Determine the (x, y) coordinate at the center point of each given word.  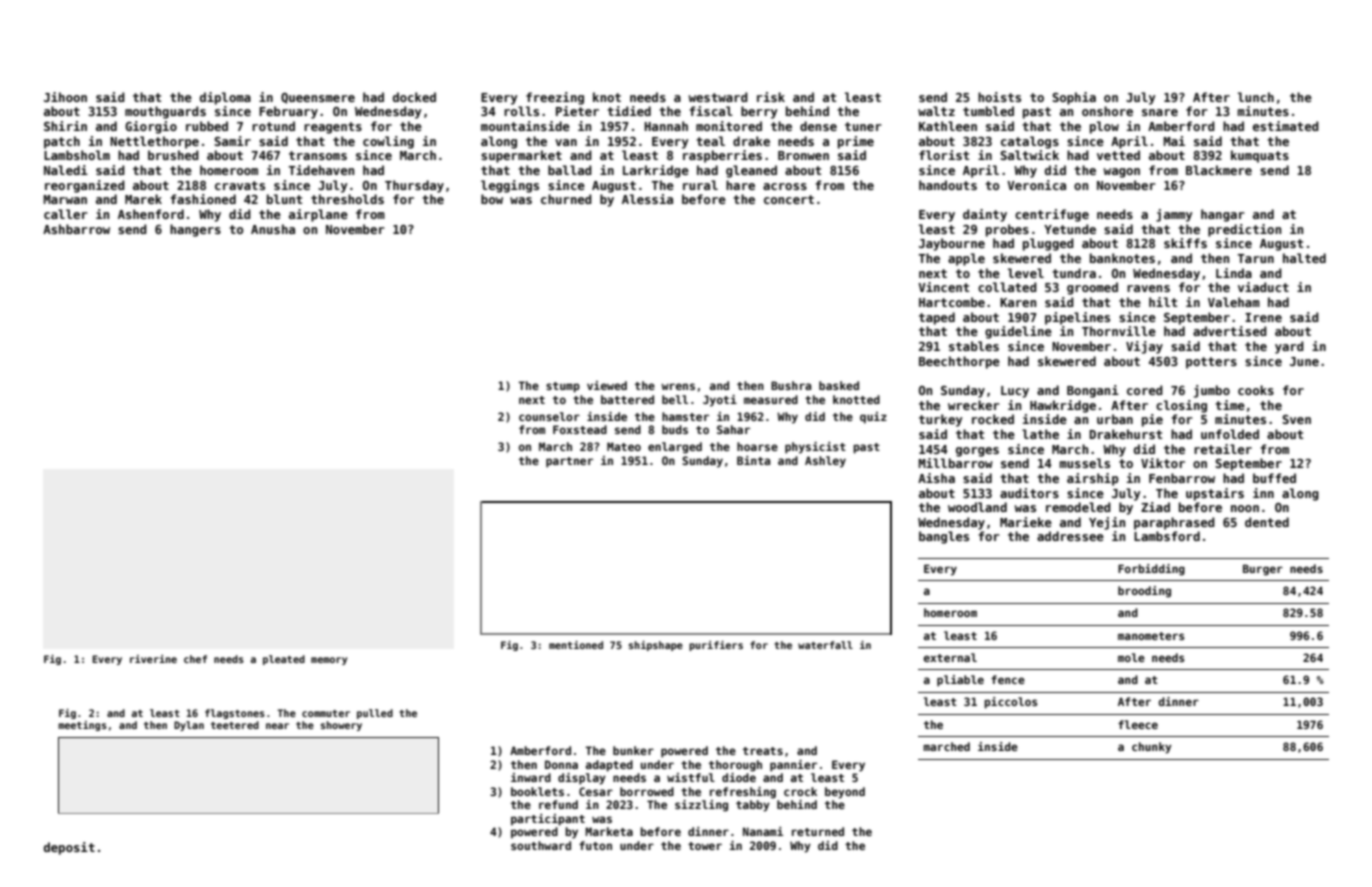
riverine (153, 659)
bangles (944, 537)
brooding (1144, 592)
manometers (1151, 636)
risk (771, 97)
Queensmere (318, 98)
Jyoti (720, 401)
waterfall (825, 645)
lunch (1256, 97)
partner (569, 462)
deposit (69, 848)
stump (563, 387)
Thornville (1119, 331)
